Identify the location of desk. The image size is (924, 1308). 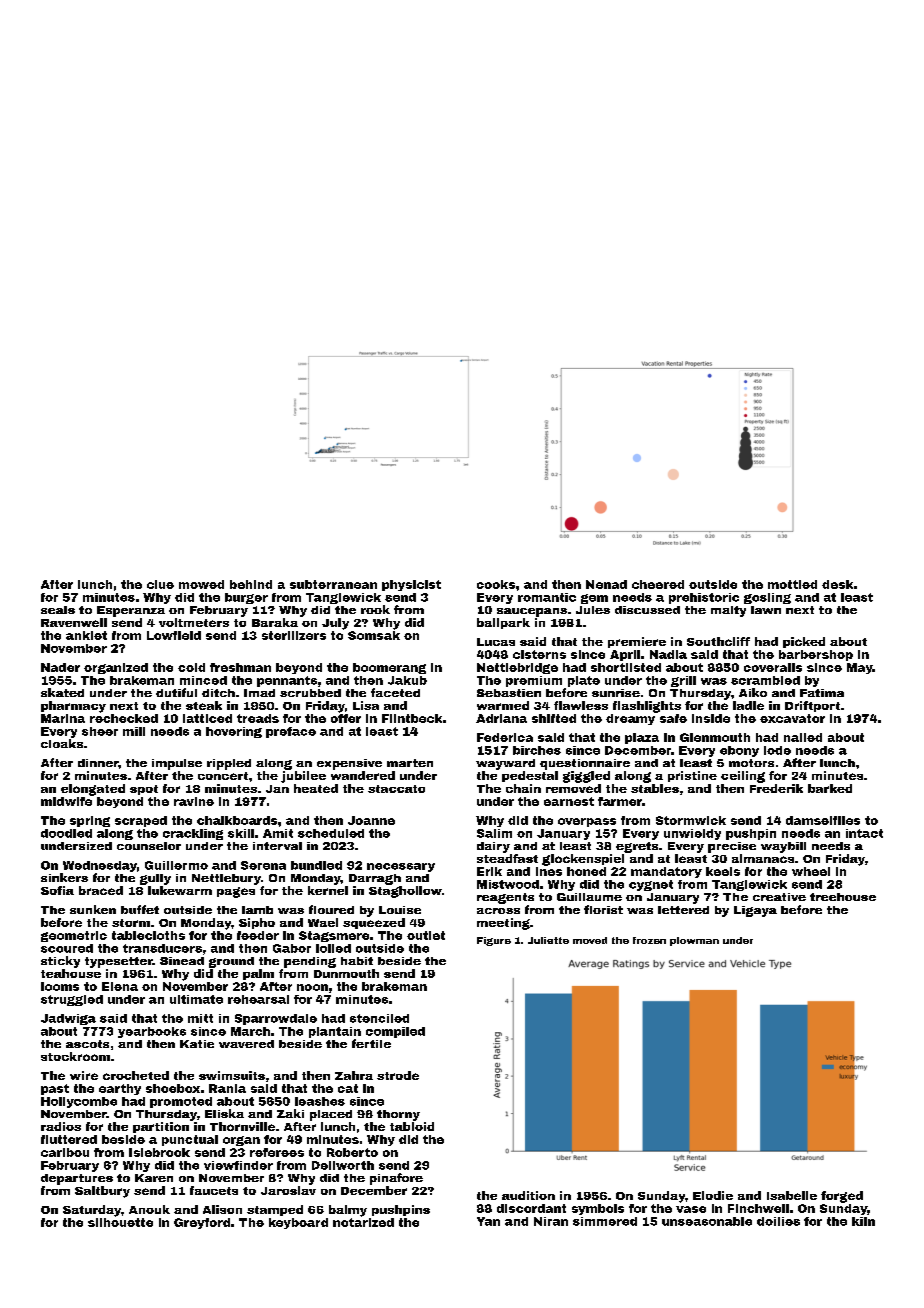
(837, 584).
